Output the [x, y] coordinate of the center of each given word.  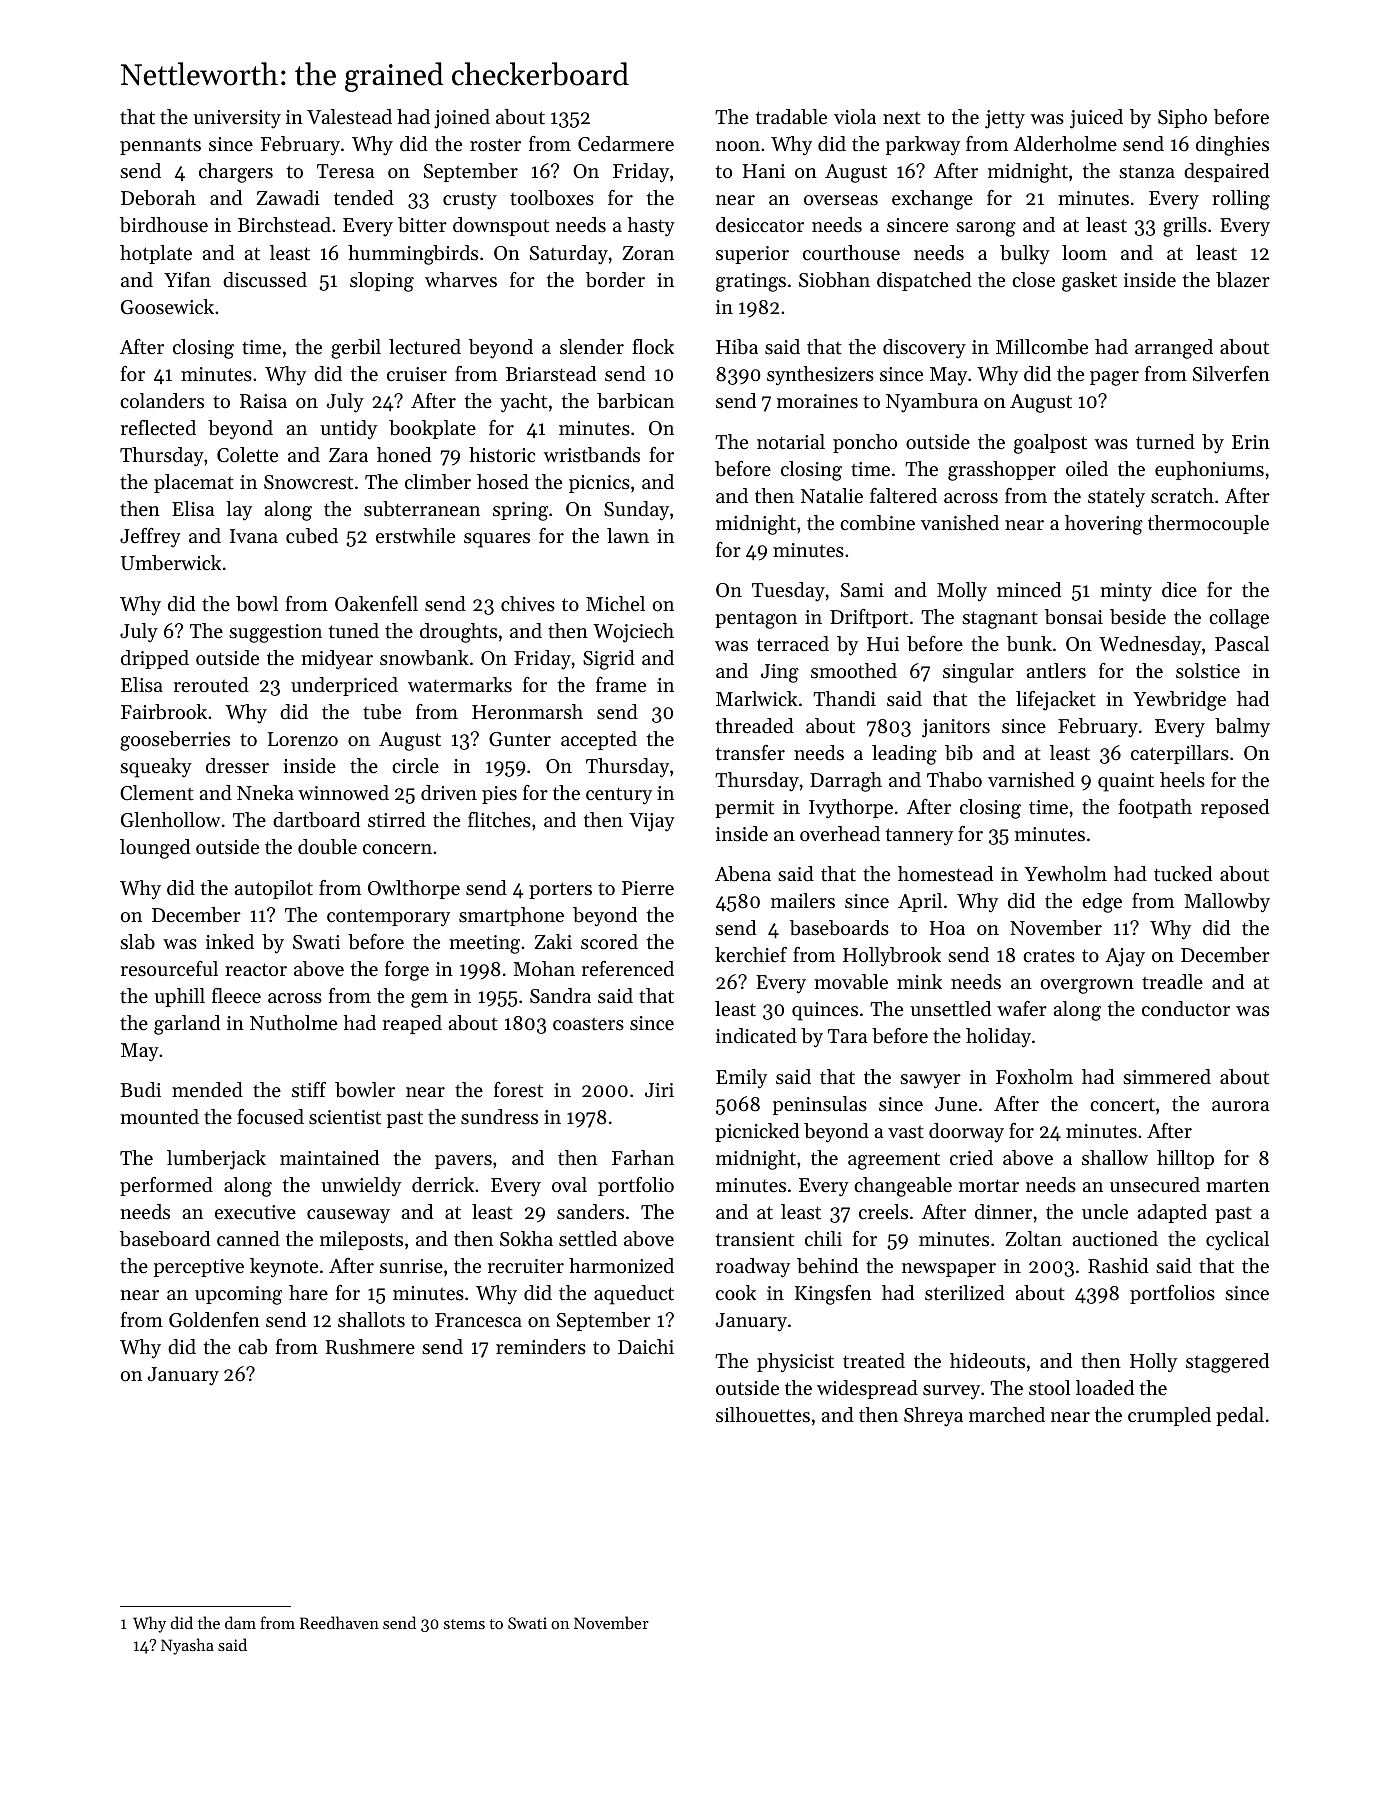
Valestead [349, 117]
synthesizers [820, 376]
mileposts [361, 1240]
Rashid [1118, 1266]
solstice [1208, 671]
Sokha [526, 1239]
